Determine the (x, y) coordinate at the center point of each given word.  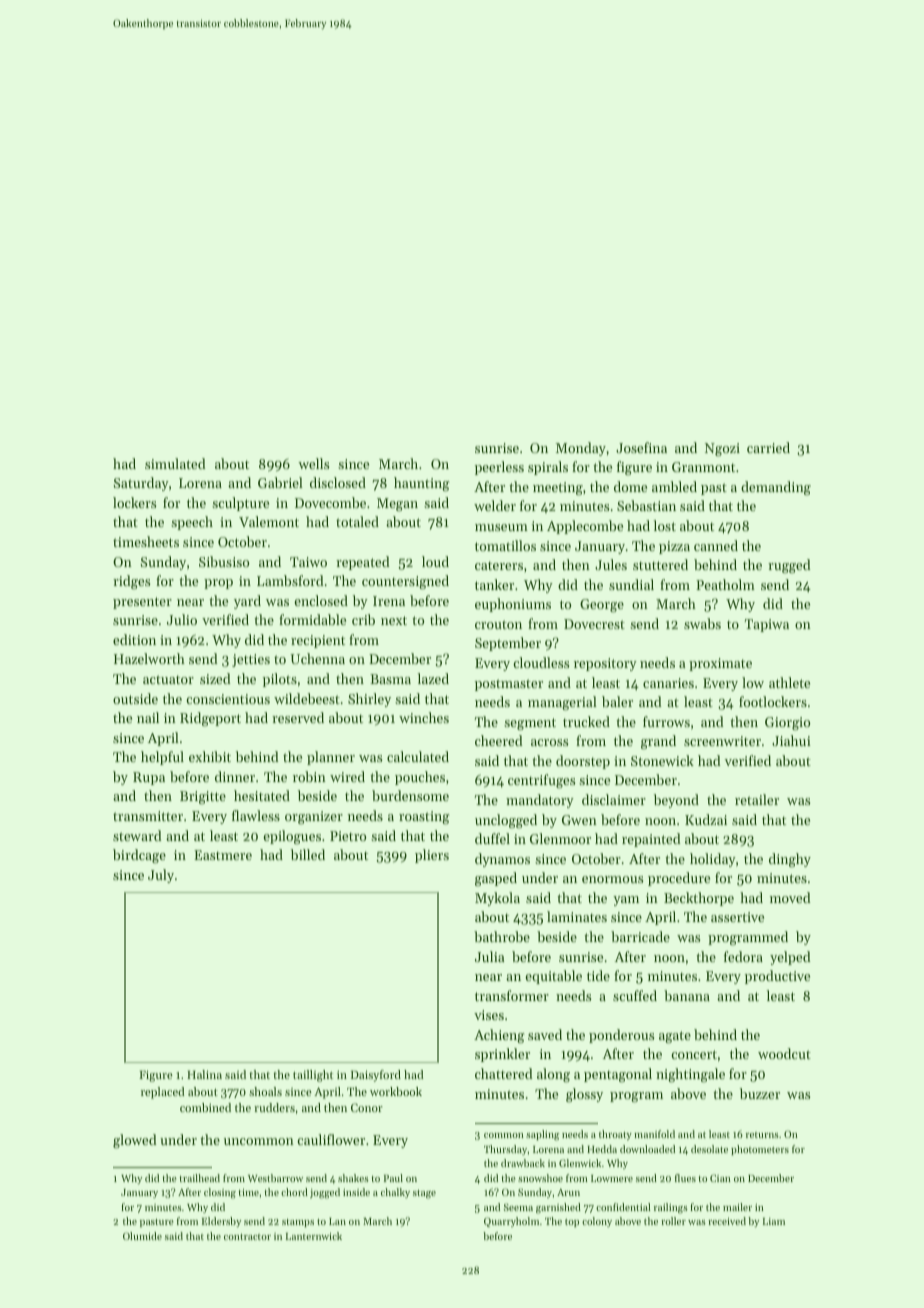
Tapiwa (767, 625)
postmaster (509, 685)
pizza (674, 547)
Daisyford (376, 1076)
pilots (280, 680)
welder (495, 505)
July (161, 876)
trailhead (200, 1178)
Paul (393, 1178)
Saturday (141, 484)
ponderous (621, 1036)
